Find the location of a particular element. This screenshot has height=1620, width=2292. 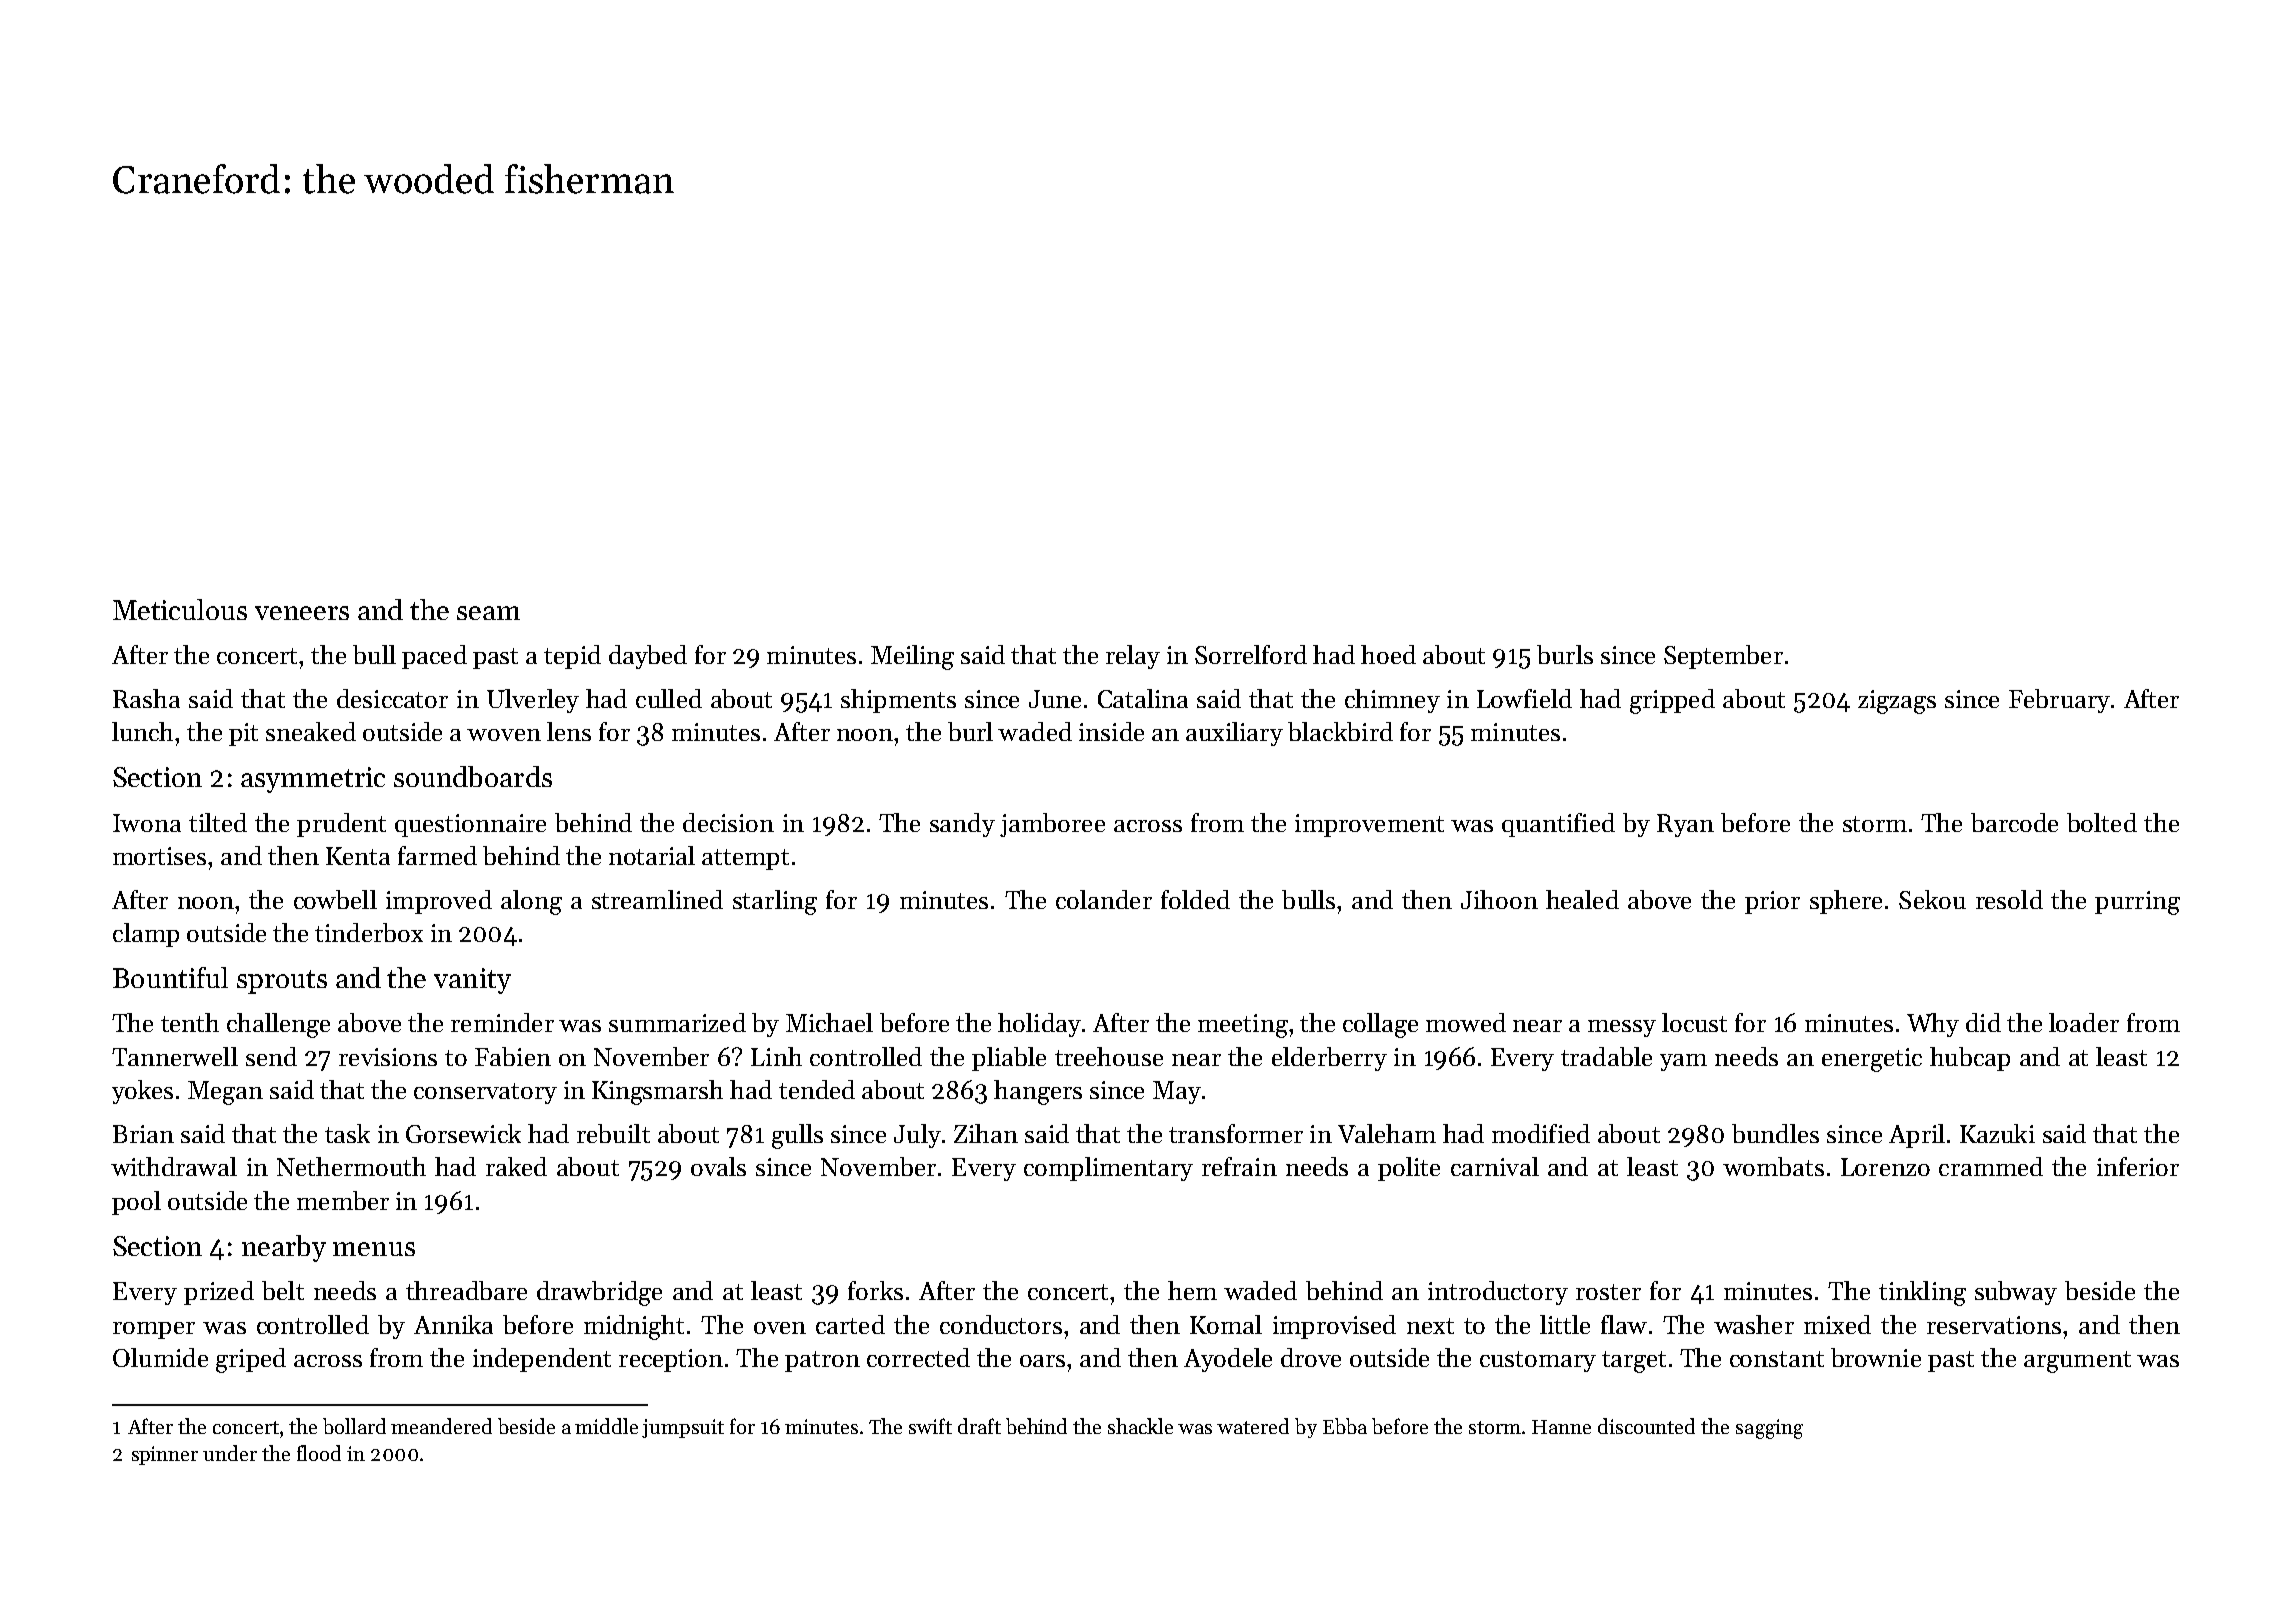

Sorrelford is located at coordinates (1251, 654).
